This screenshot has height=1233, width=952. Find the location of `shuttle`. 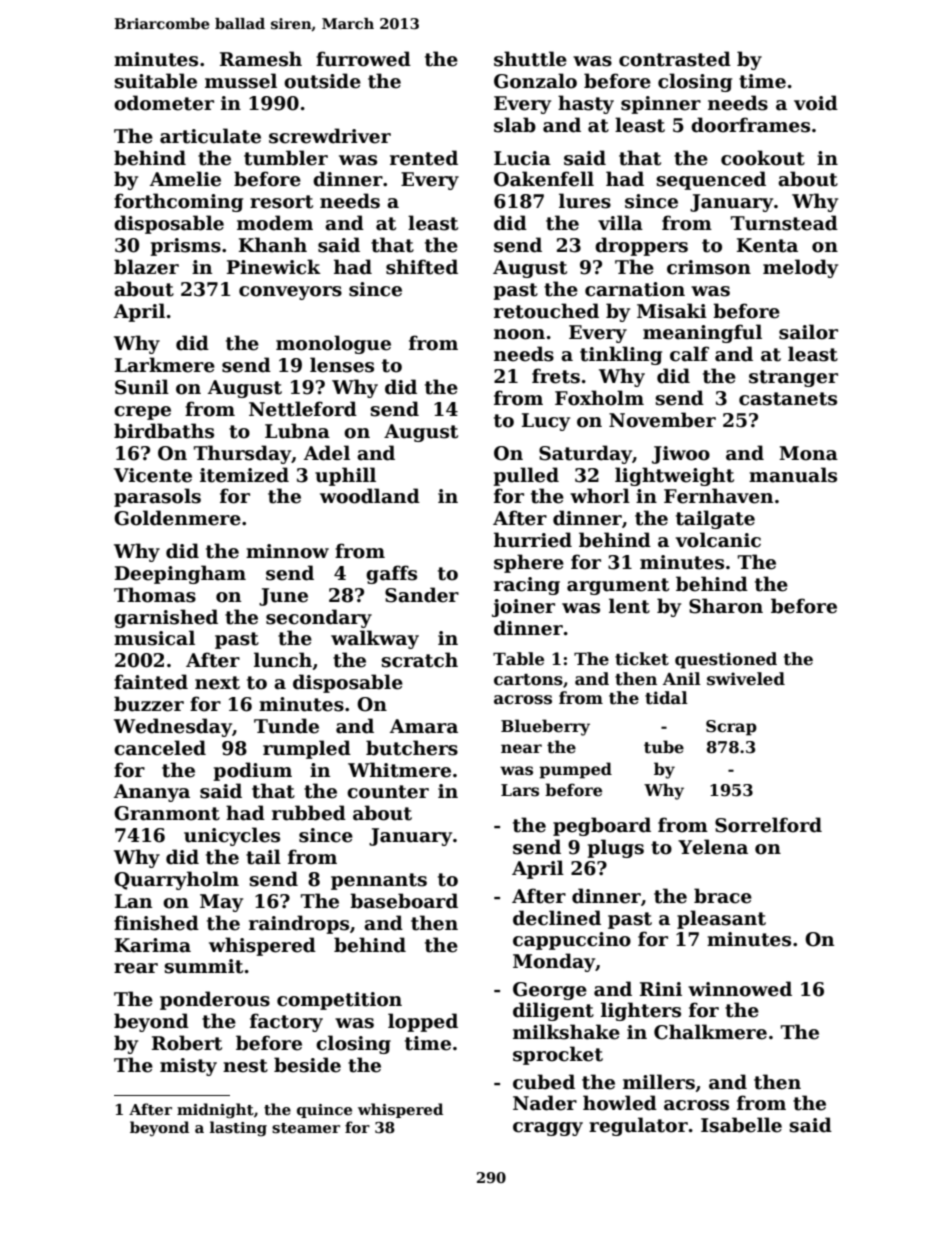

shuttle is located at coordinates (530, 59).
